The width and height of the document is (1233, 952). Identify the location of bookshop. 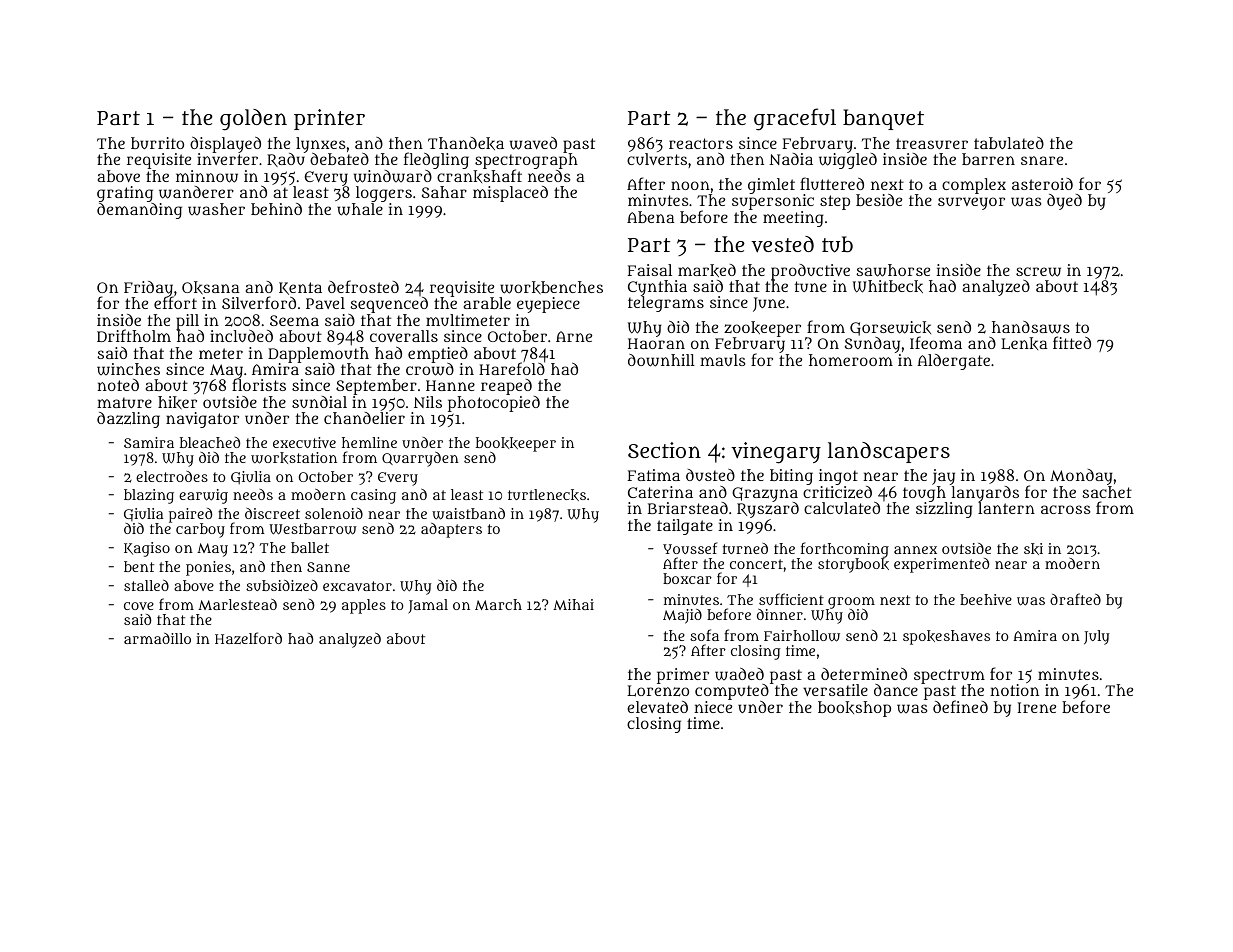
(854, 709).
